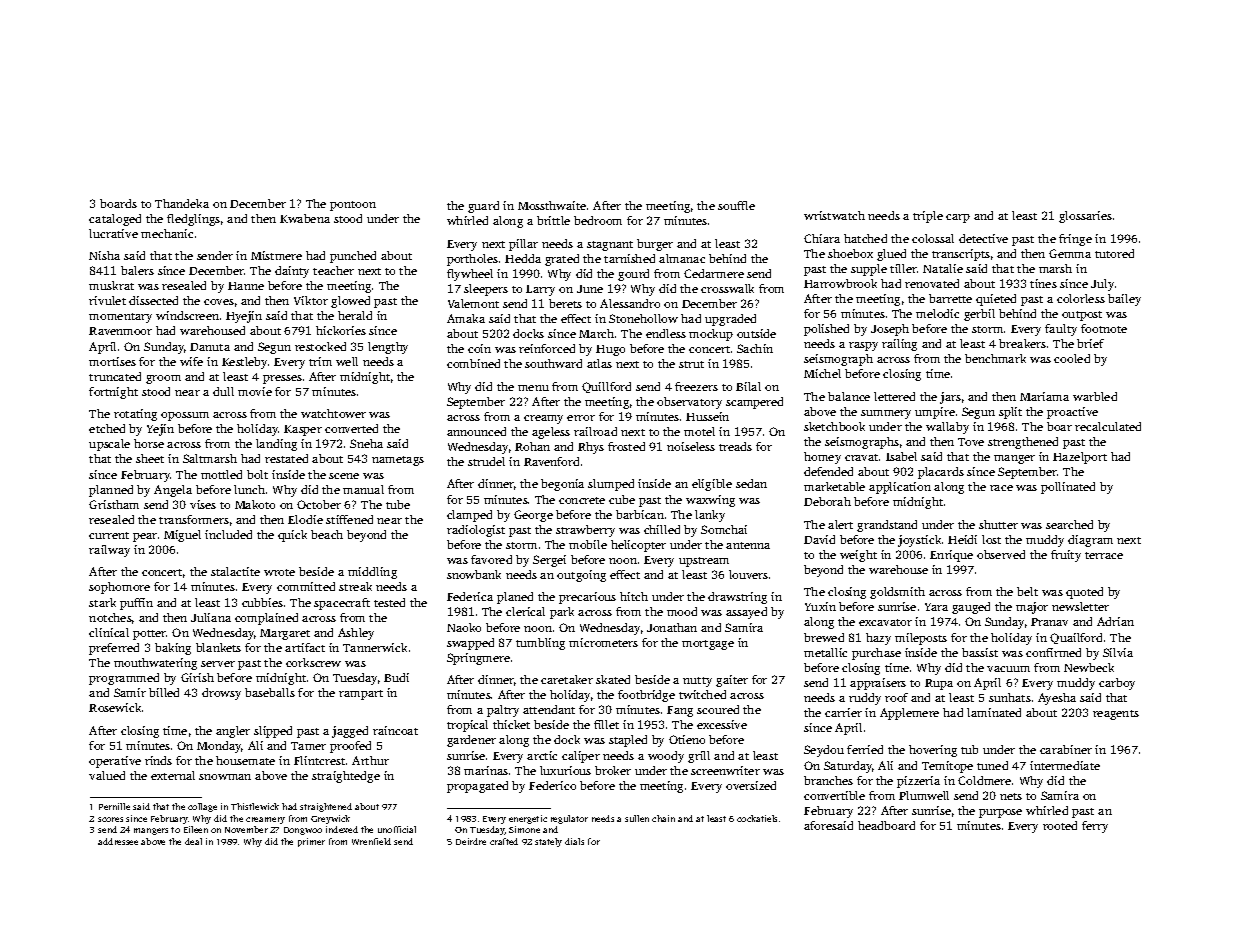 The width and height of the page is (1233, 952). Describe the element at coordinates (471, 841) in the page. I see `Deirdre` at that location.
